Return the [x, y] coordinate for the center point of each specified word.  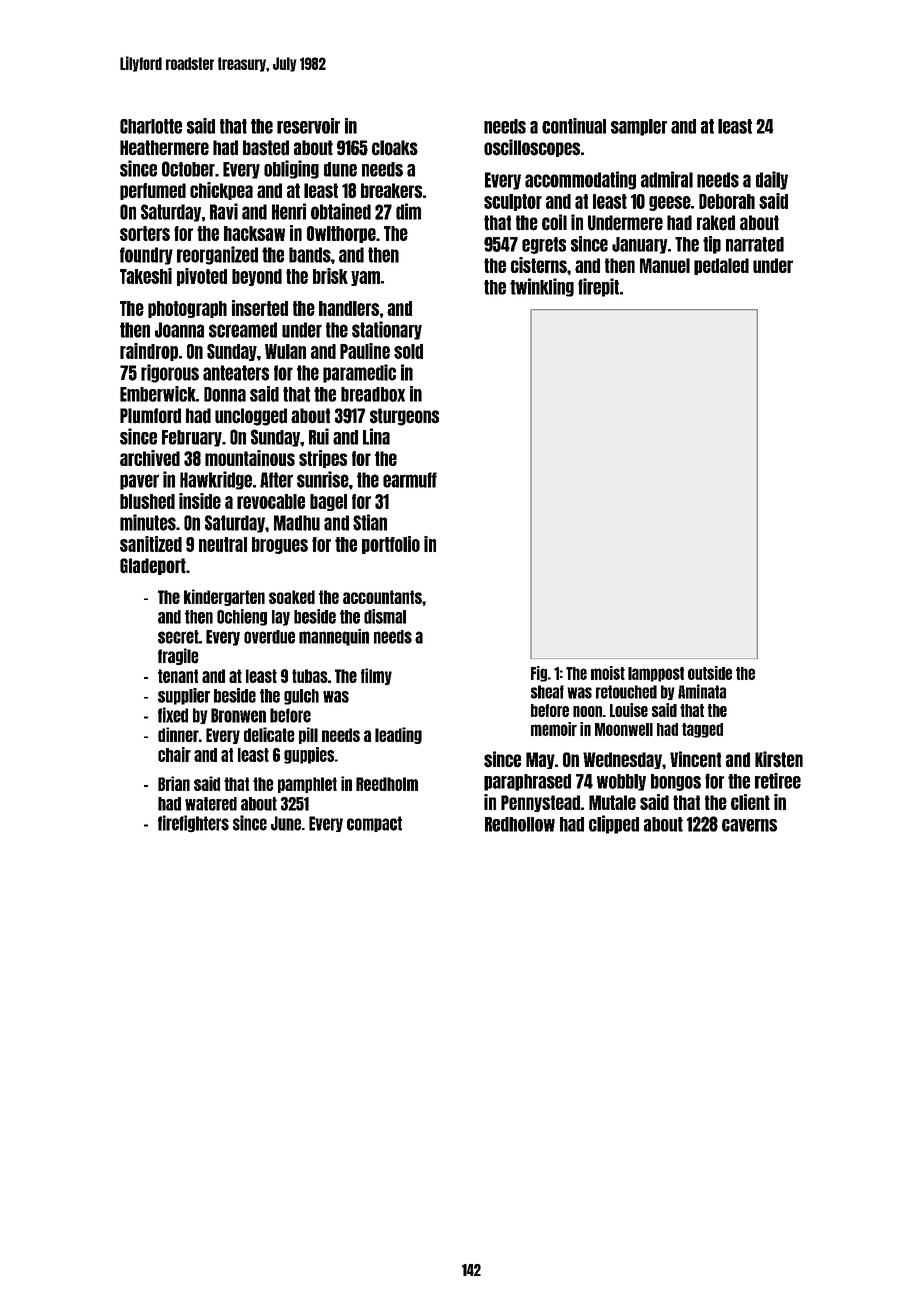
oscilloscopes [532, 148]
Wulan [285, 351]
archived [150, 458]
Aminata [702, 691]
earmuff [410, 480]
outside [710, 673]
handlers [349, 308]
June [286, 823]
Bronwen [238, 715]
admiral [667, 179]
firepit [598, 287]
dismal [385, 616]
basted [266, 148]
